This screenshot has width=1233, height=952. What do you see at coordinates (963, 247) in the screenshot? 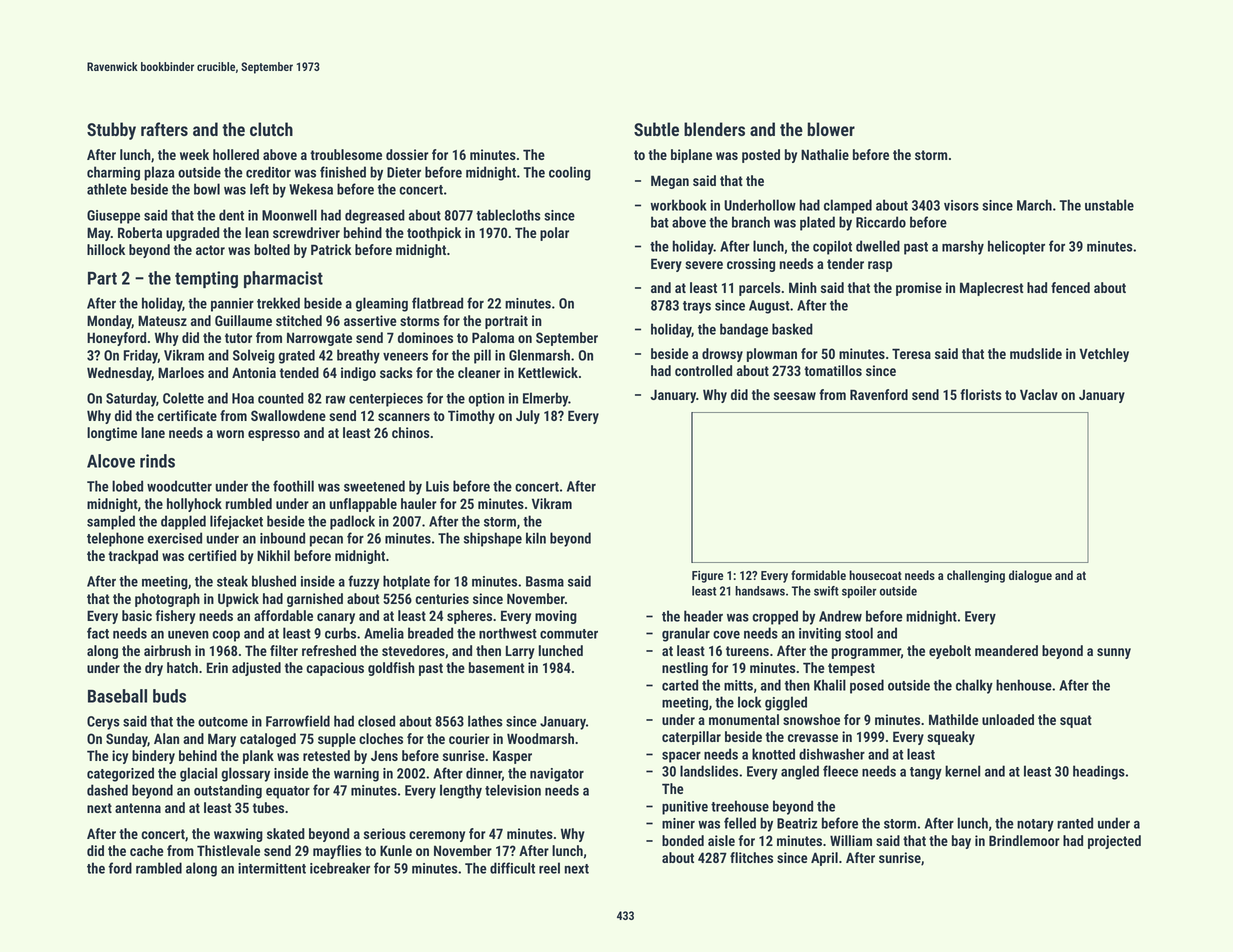
I see `marshy` at bounding box center [963, 247].
